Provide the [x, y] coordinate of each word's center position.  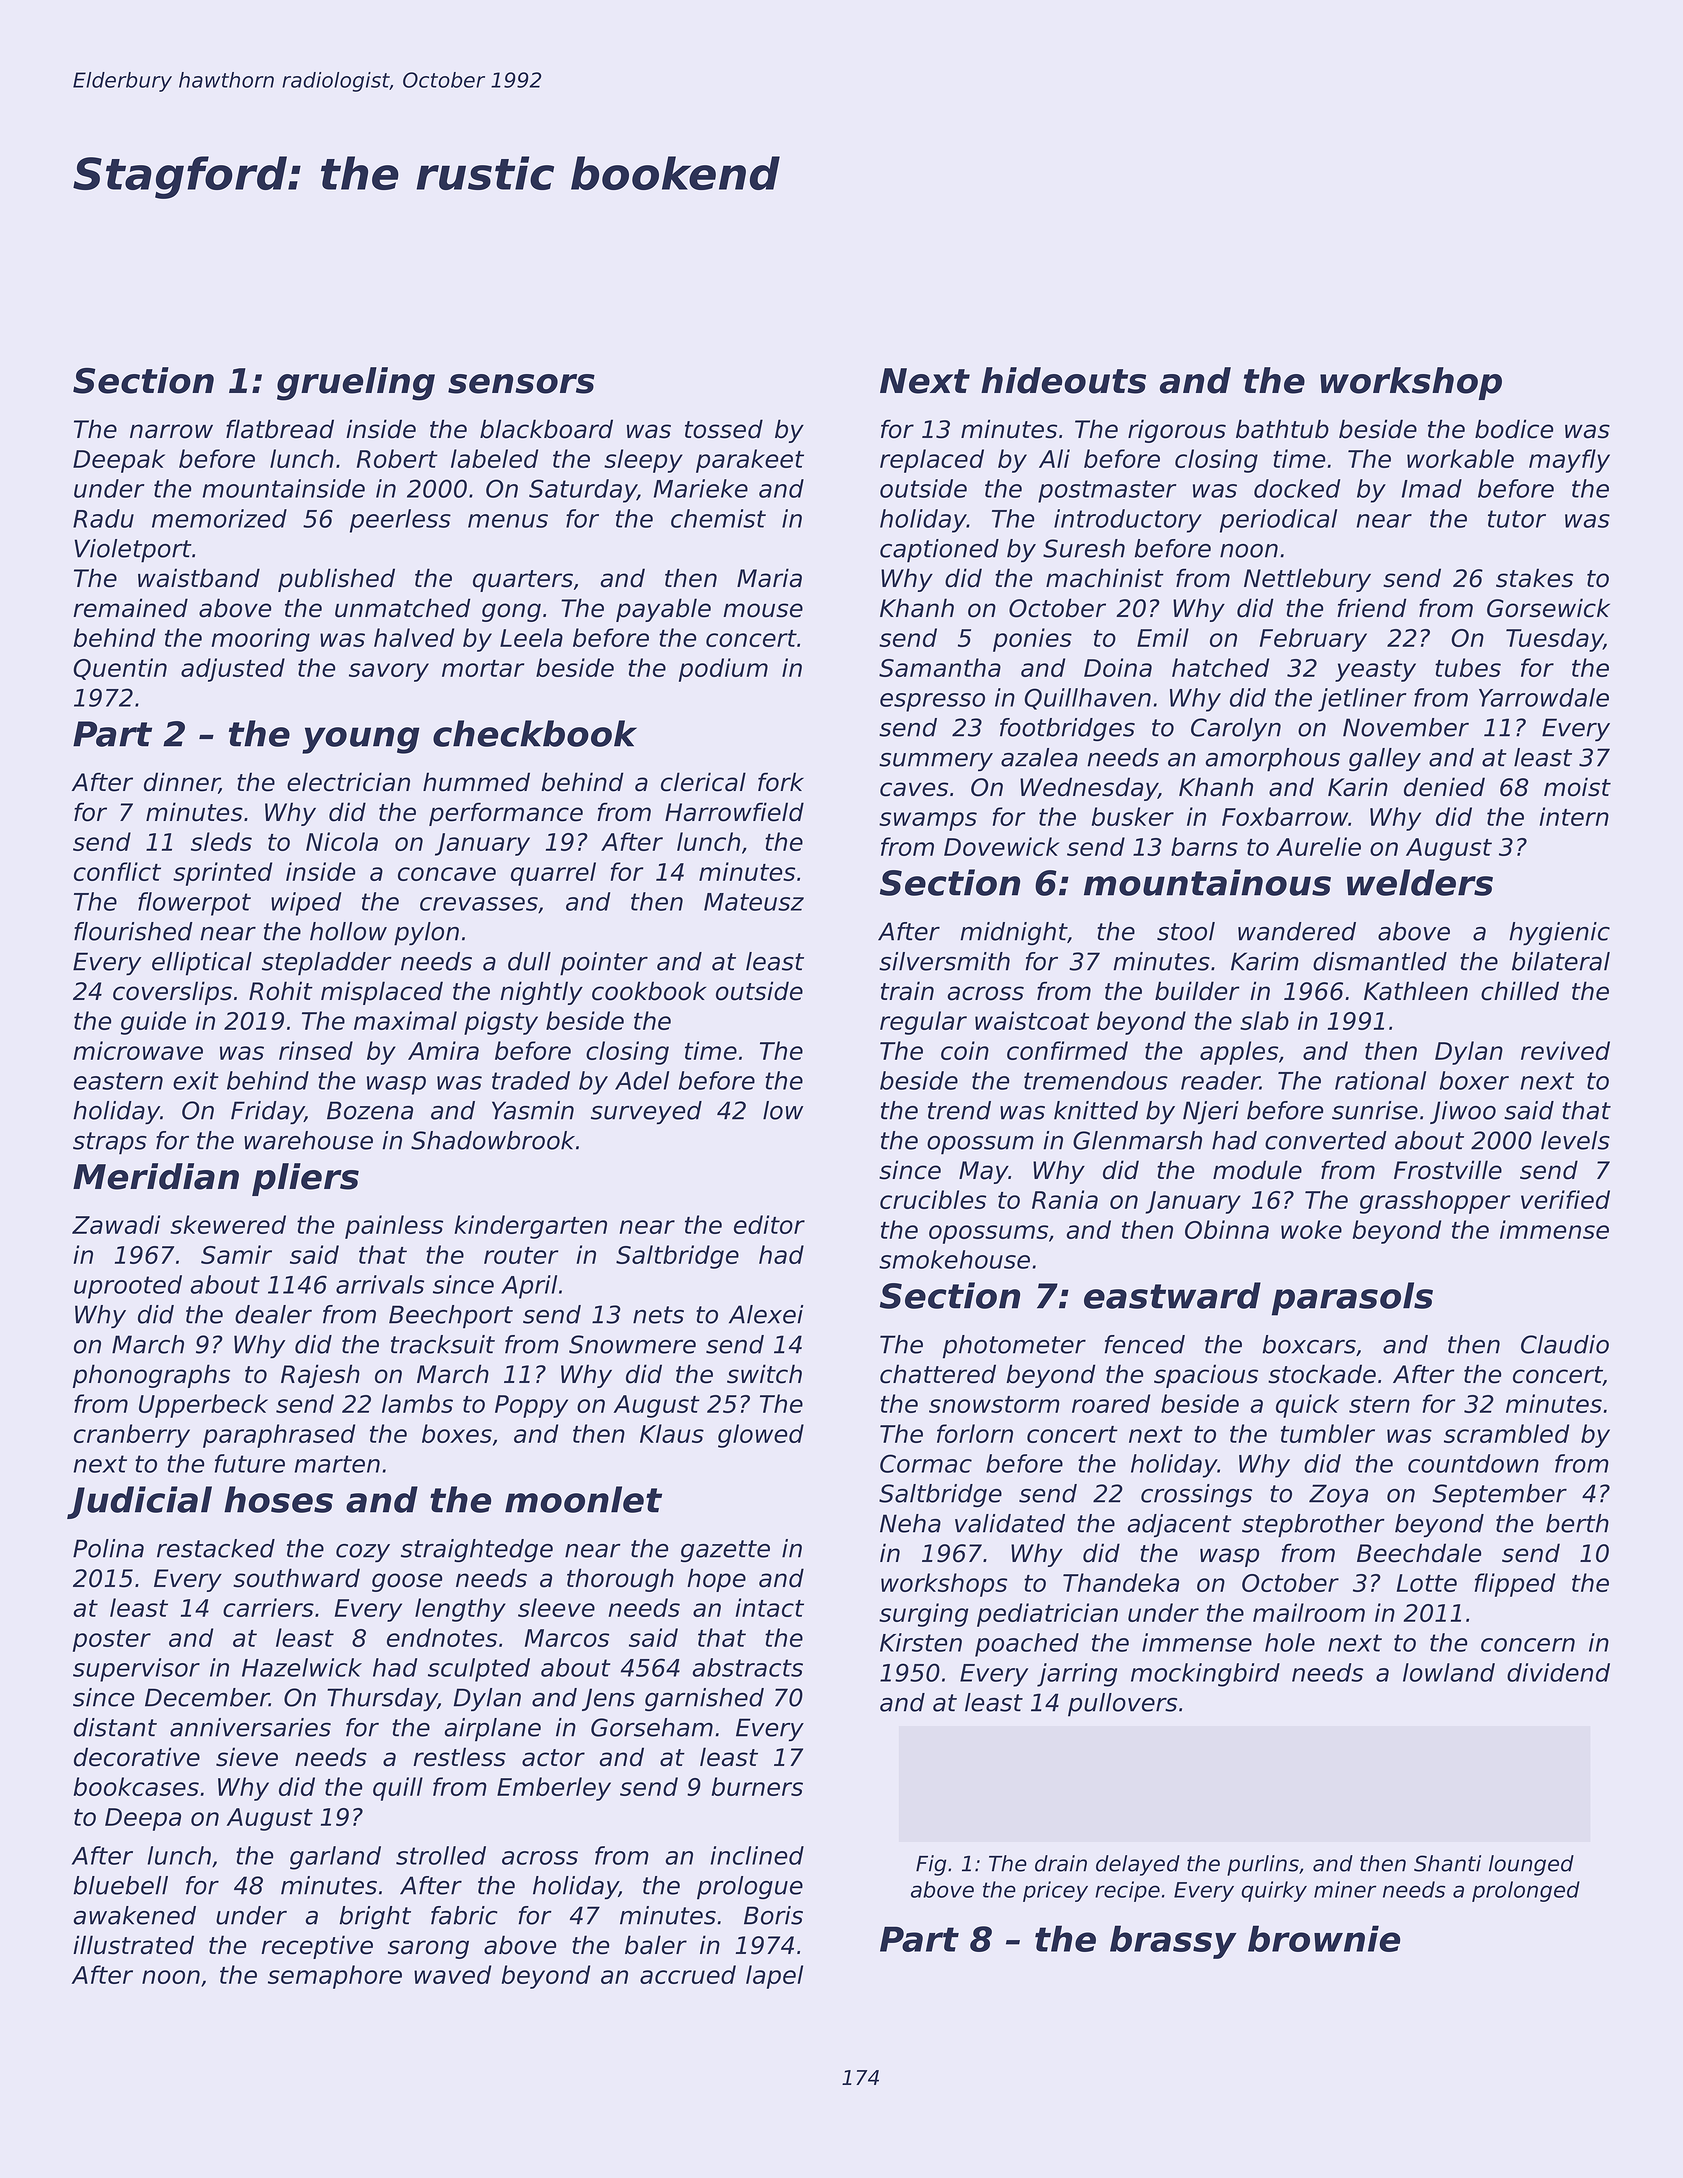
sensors [521, 384]
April [529, 1287]
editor [769, 1224]
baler [656, 1945]
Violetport [133, 551]
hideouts [1063, 380]
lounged [1531, 1865]
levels [1575, 1140]
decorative [137, 1757]
